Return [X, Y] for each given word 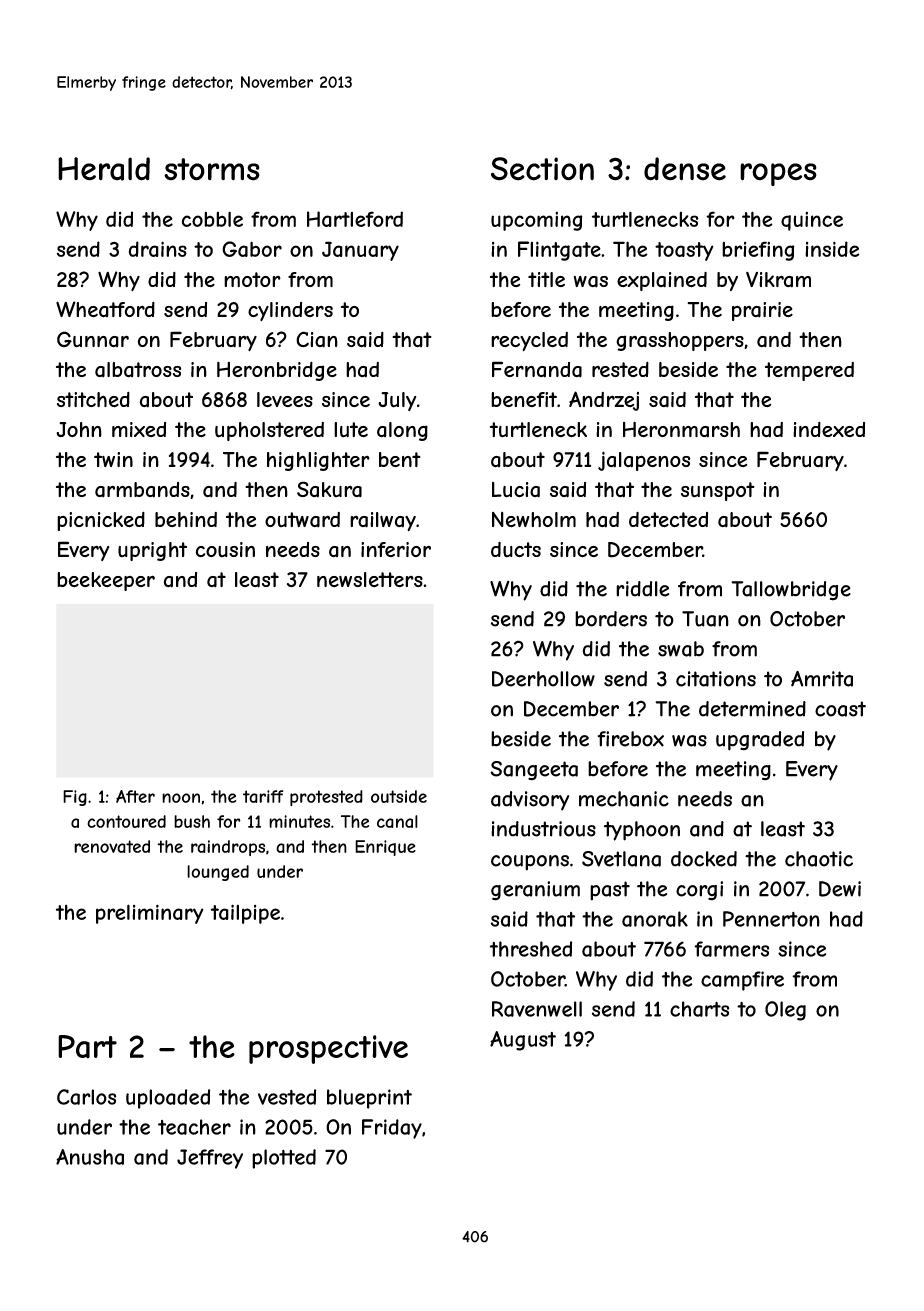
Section [542, 169]
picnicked [101, 521]
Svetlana [621, 859]
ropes [778, 174]
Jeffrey [210, 1159]
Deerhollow [543, 679]
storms [212, 169]
